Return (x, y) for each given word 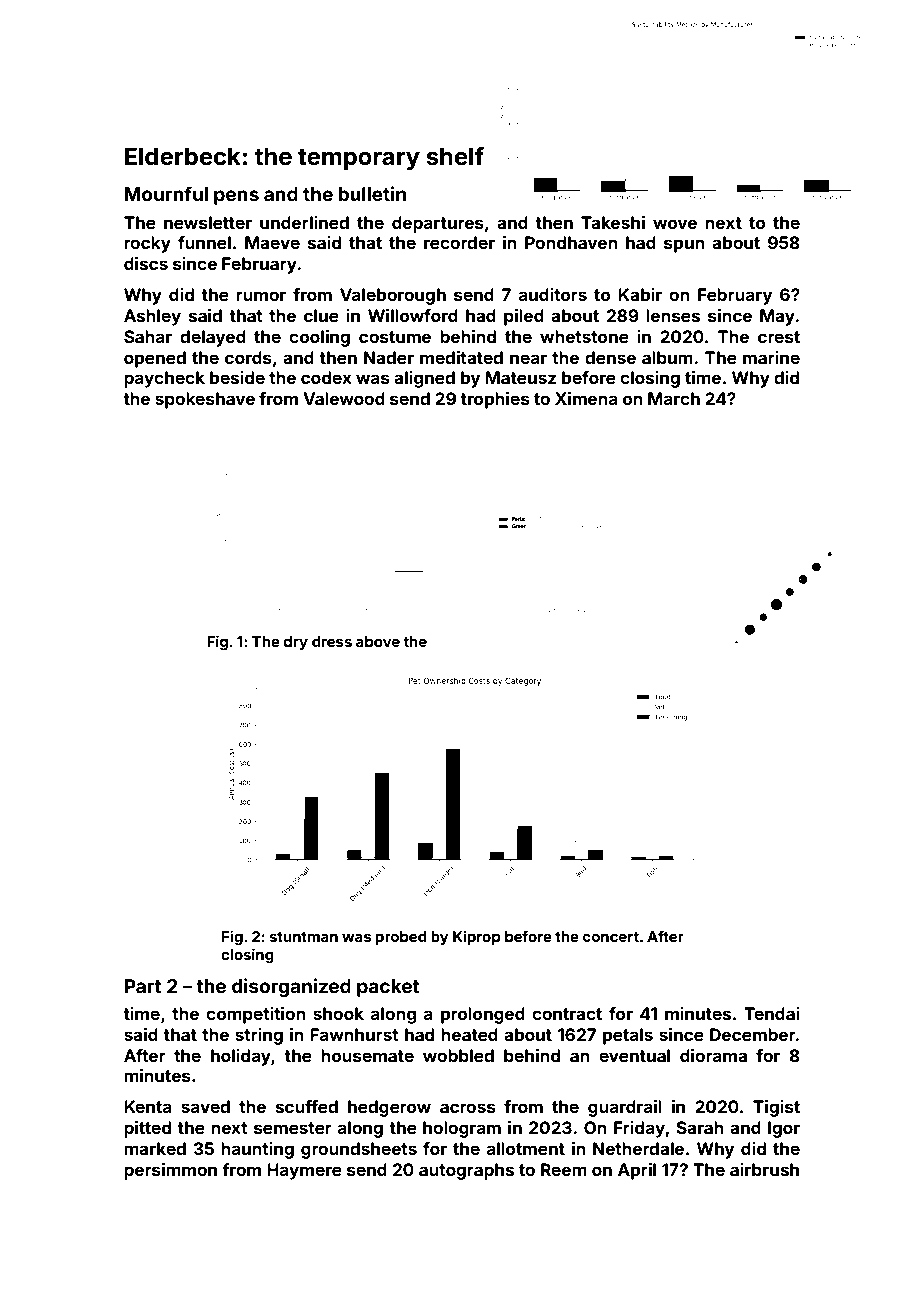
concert (611, 937)
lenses (673, 315)
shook (338, 1013)
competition (256, 1015)
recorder (459, 242)
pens (236, 197)
